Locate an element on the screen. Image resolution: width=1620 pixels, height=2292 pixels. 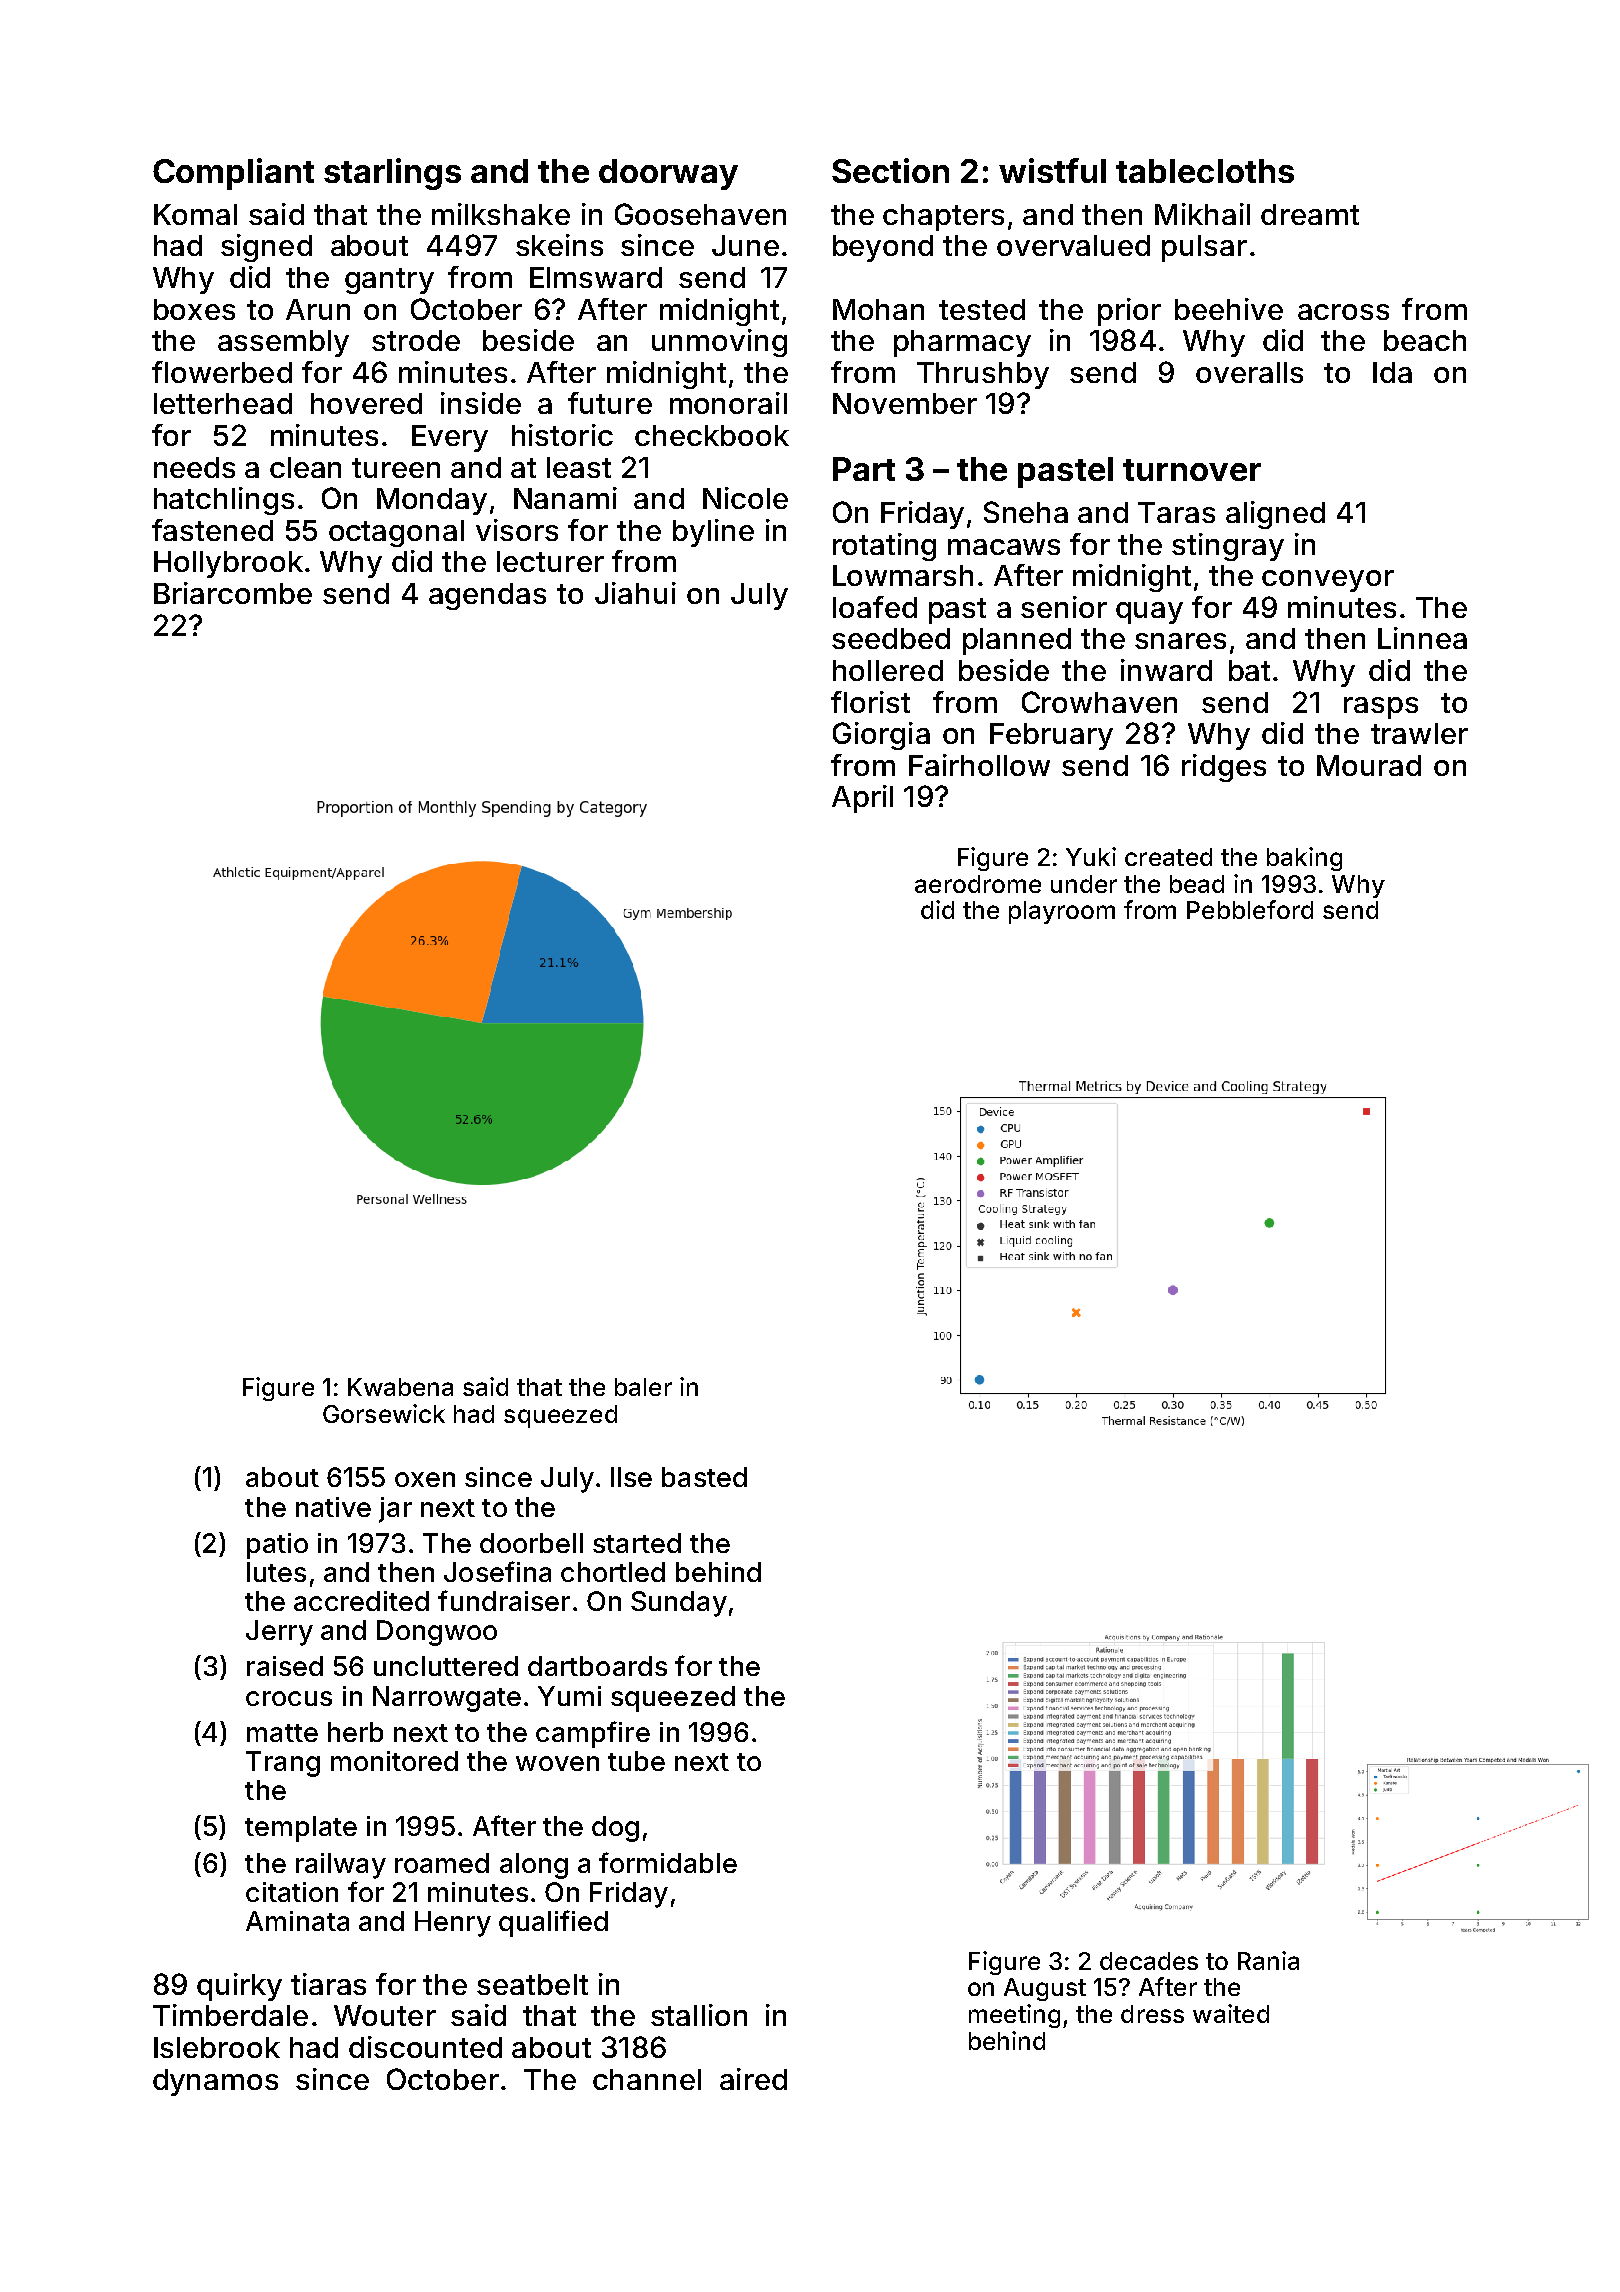
across is located at coordinates (1343, 312).
